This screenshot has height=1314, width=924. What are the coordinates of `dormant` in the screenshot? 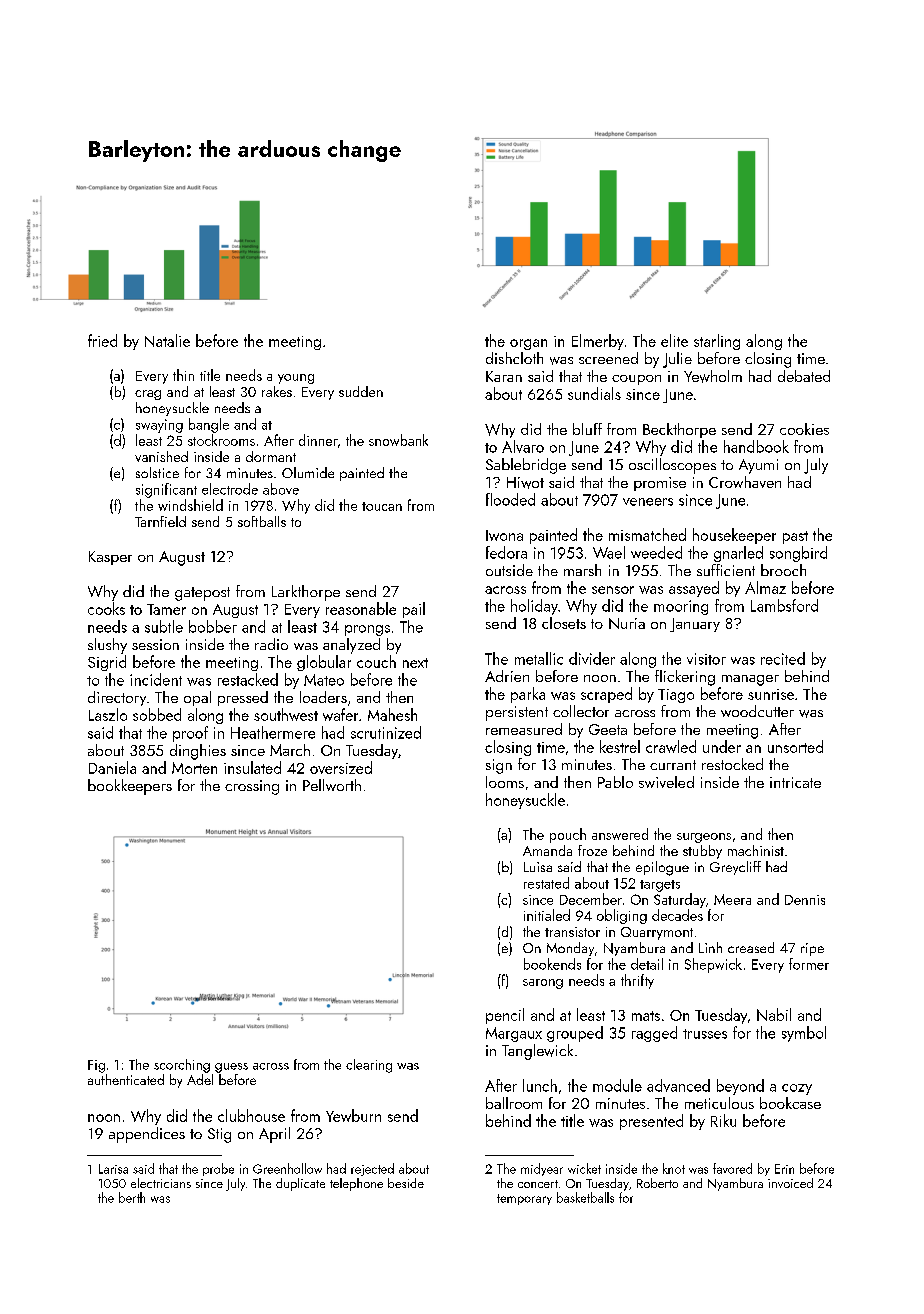 It's located at (271, 456).
